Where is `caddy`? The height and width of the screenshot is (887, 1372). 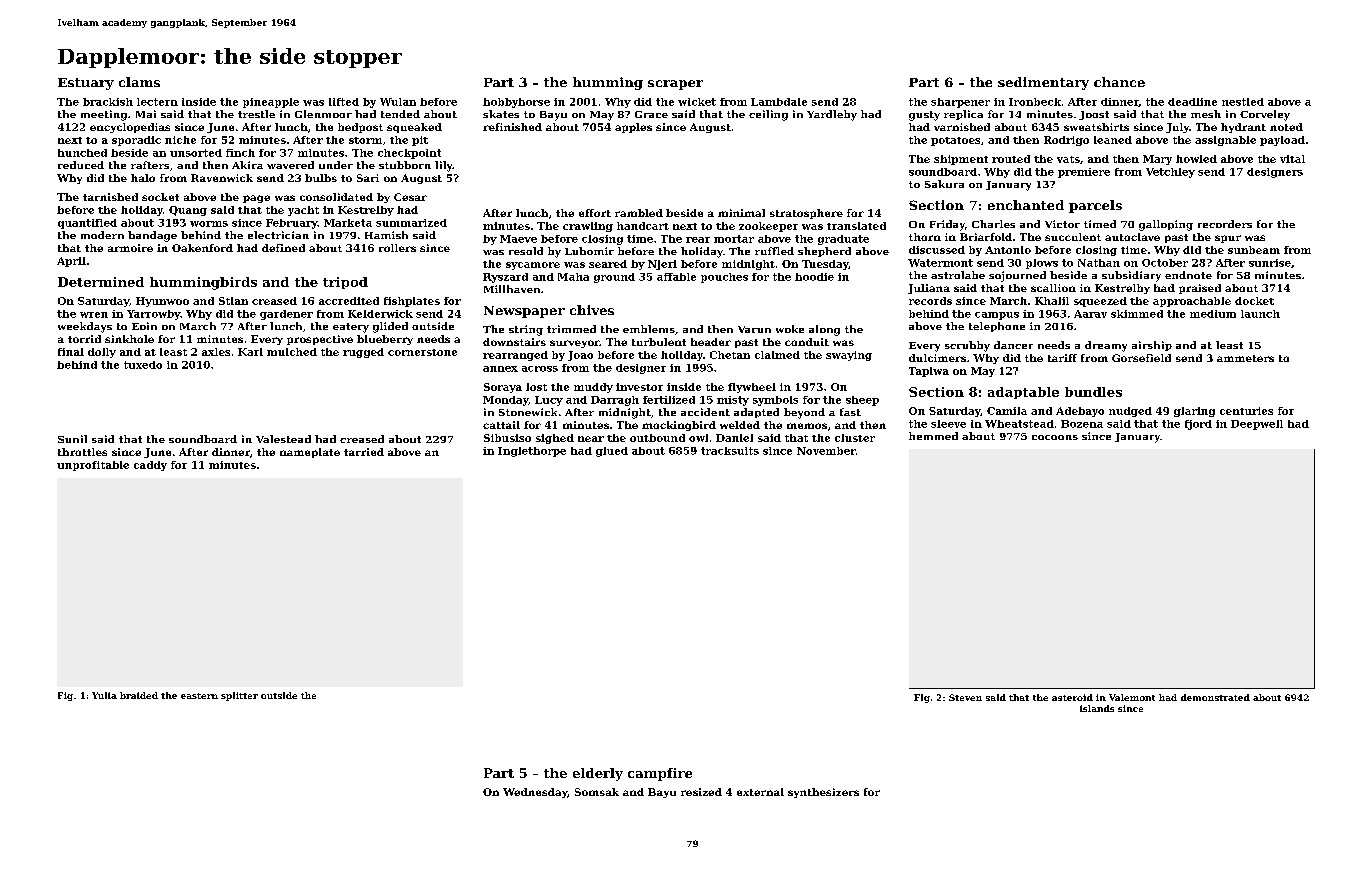
caddy is located at coordinates (150, 466).
